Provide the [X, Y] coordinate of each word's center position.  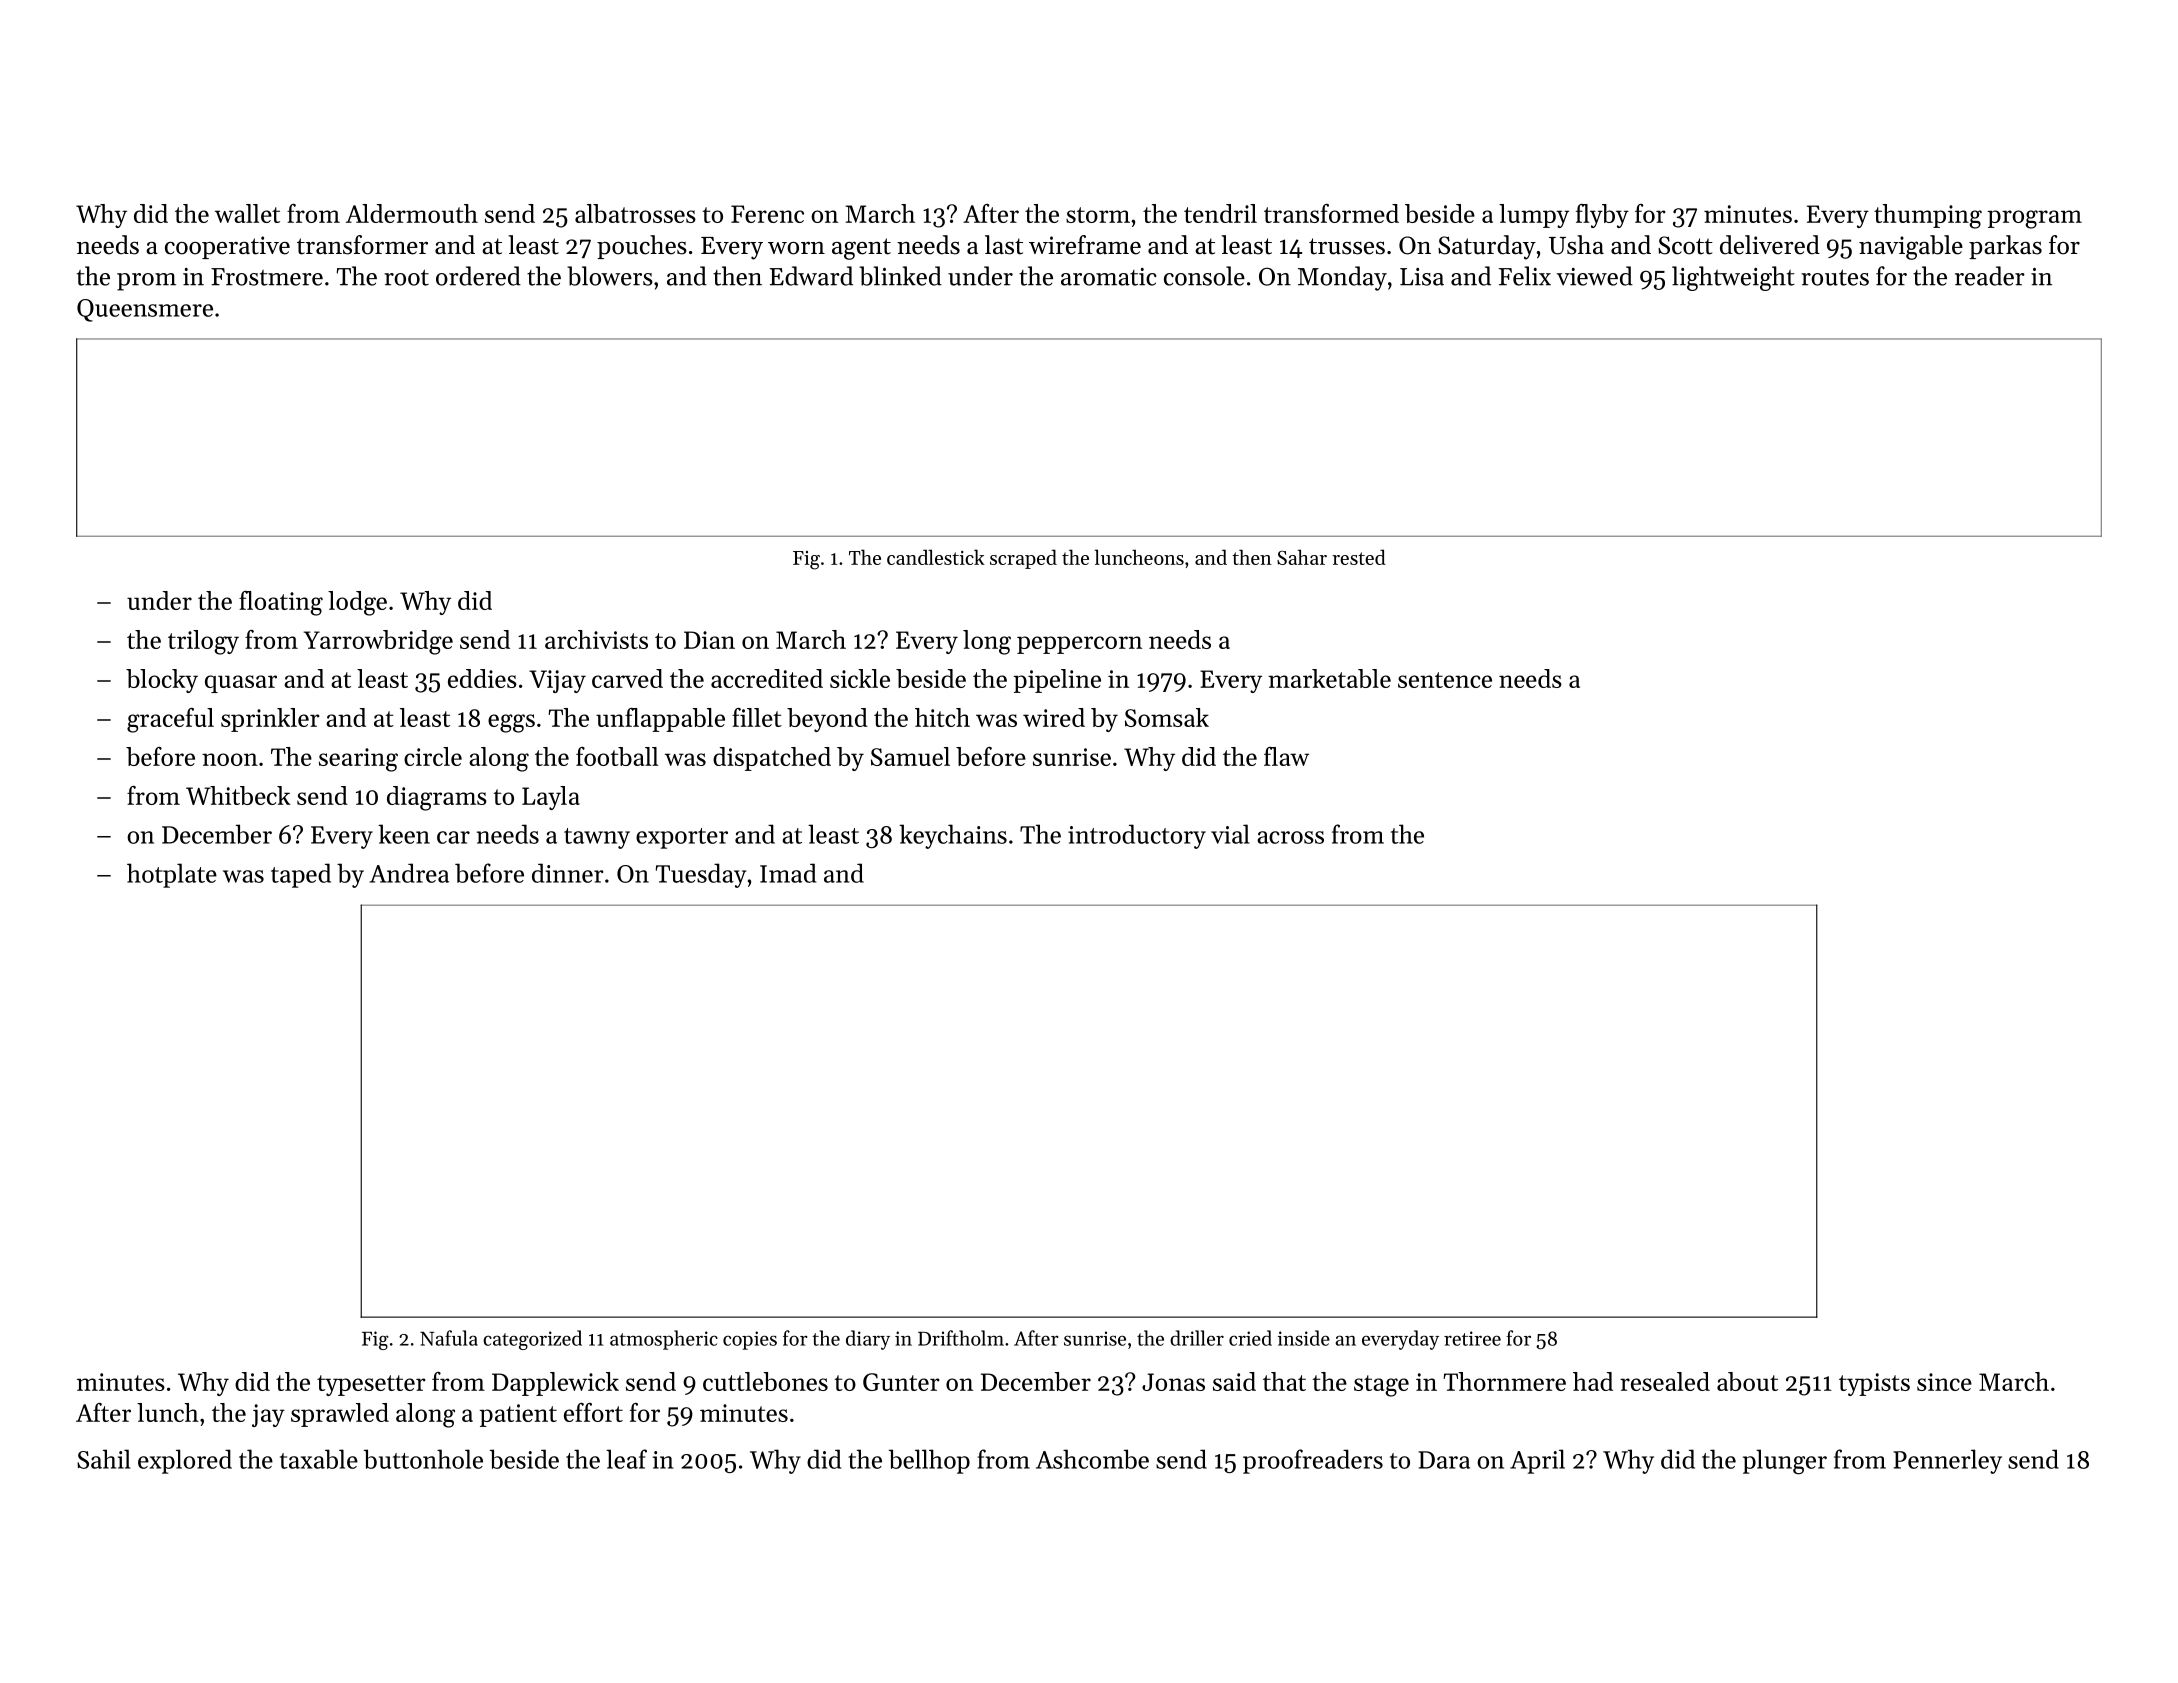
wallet [247, 213]
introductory [1137, 836]
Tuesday [701, 875]
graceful [170, 720]
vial [1230, 834]
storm [1098, 215]
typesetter [371, 1385]
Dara [1444, 1460]
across [1290, 837]
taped [301, 875]
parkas [2005, 247]
